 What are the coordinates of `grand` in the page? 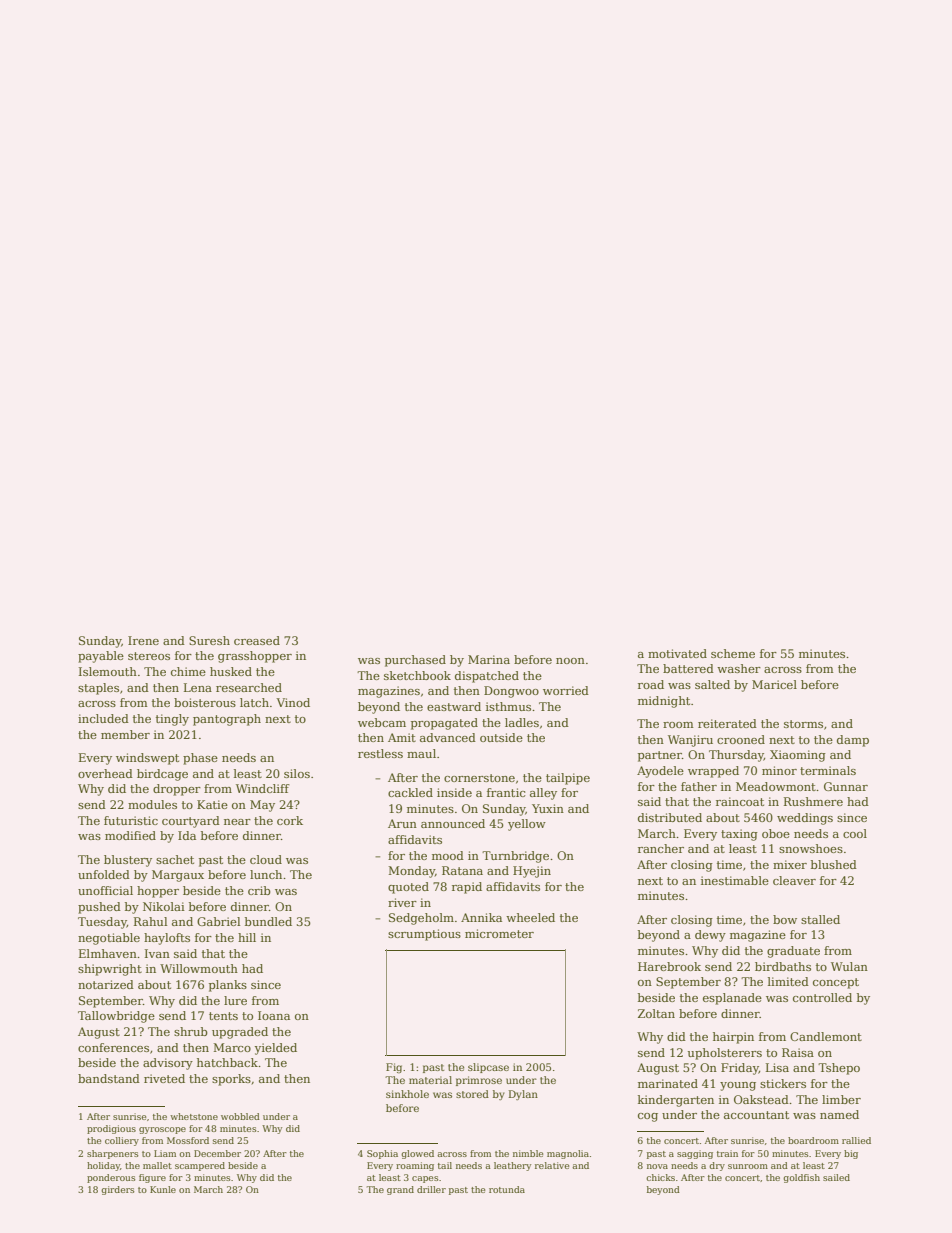 It's located at (400, 1190).
